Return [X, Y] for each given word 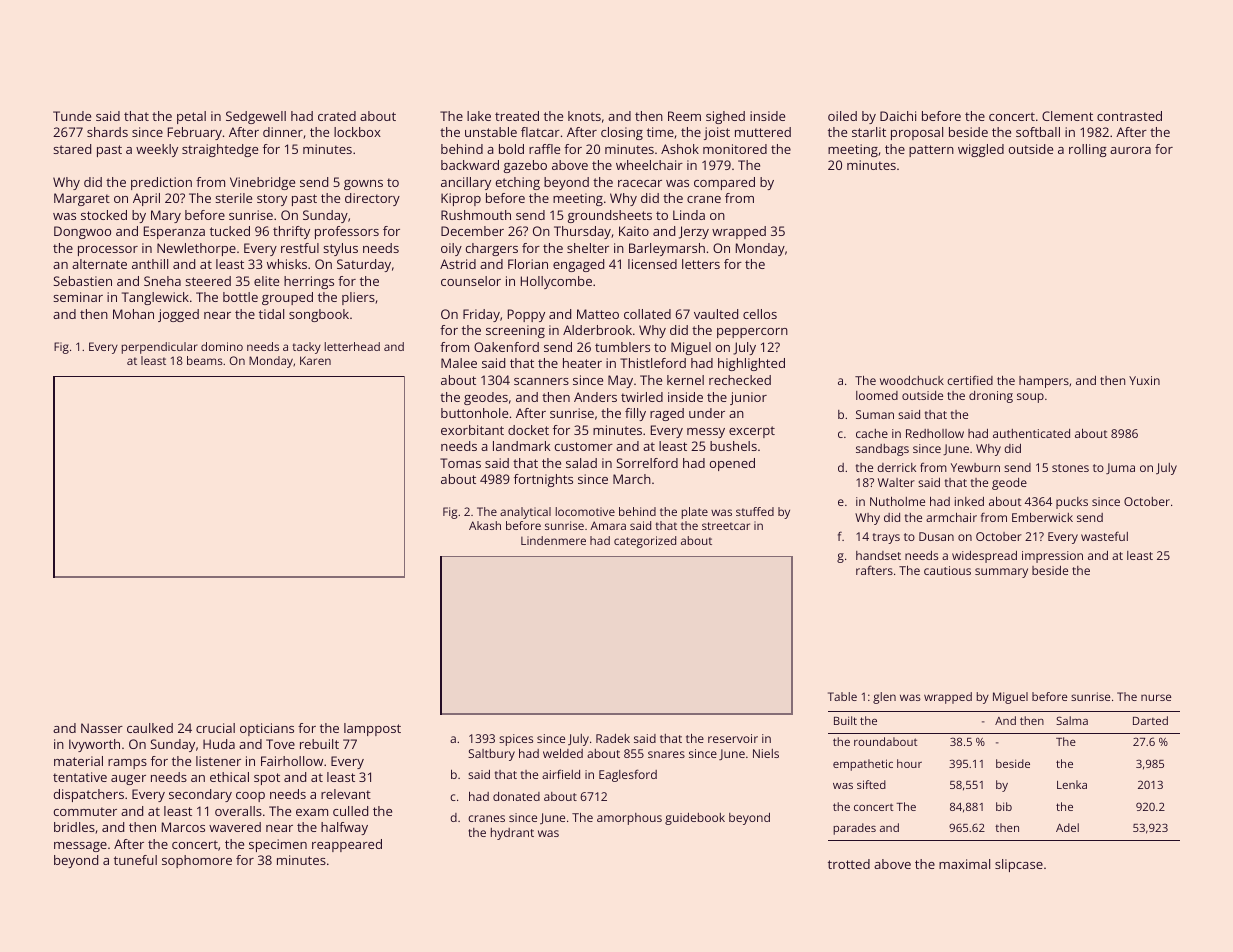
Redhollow [935, 433]
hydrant [512, 834]
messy [706, 433]
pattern [931, 151]
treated [517, 116]
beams [205, 360]
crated [337, 116]
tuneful [135, 860]
